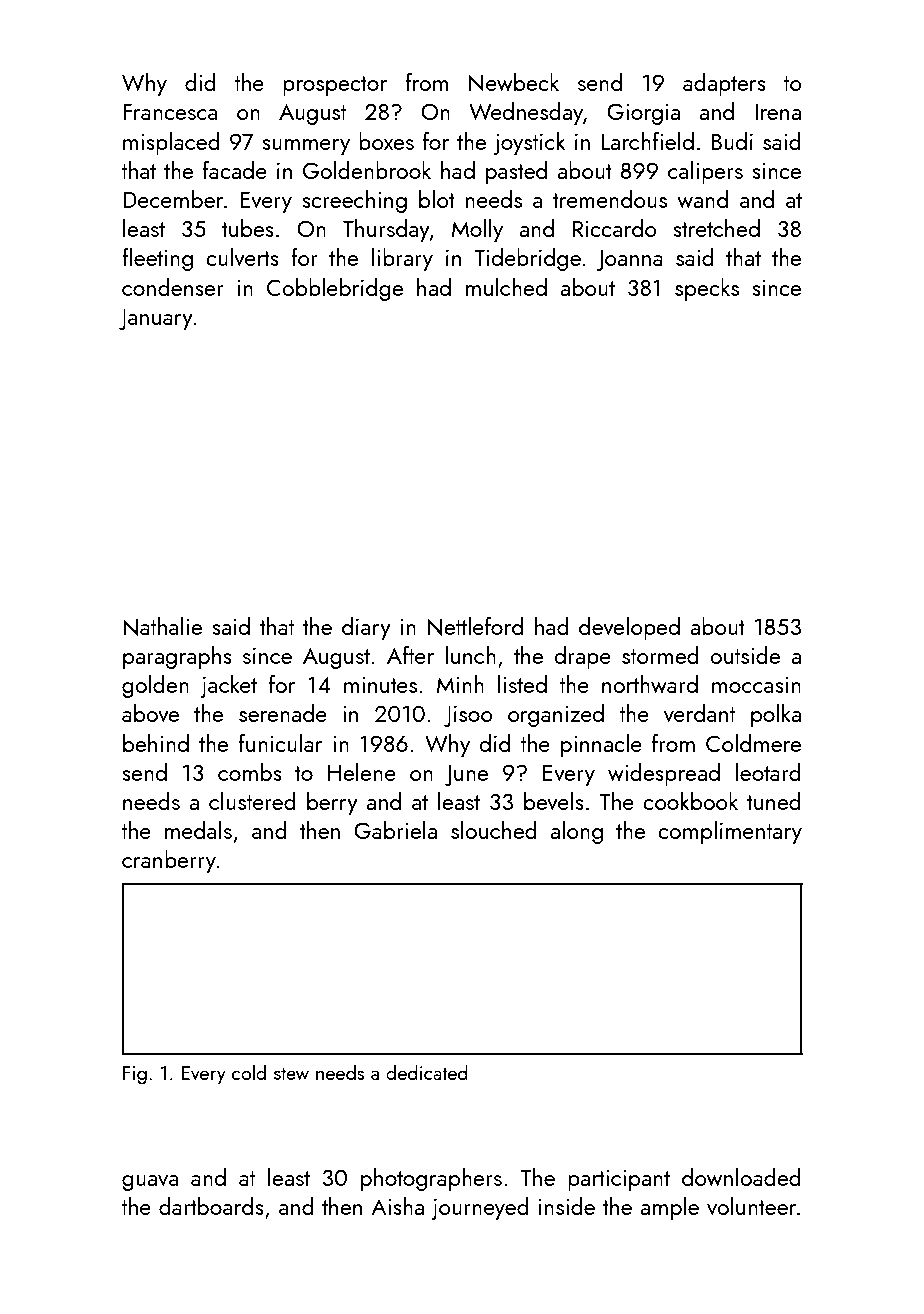 The width and height of the screenshot is (924, 1314). Describe the element at coordinates (280, 743) in the screenshot. I see `funicular` at that location.
